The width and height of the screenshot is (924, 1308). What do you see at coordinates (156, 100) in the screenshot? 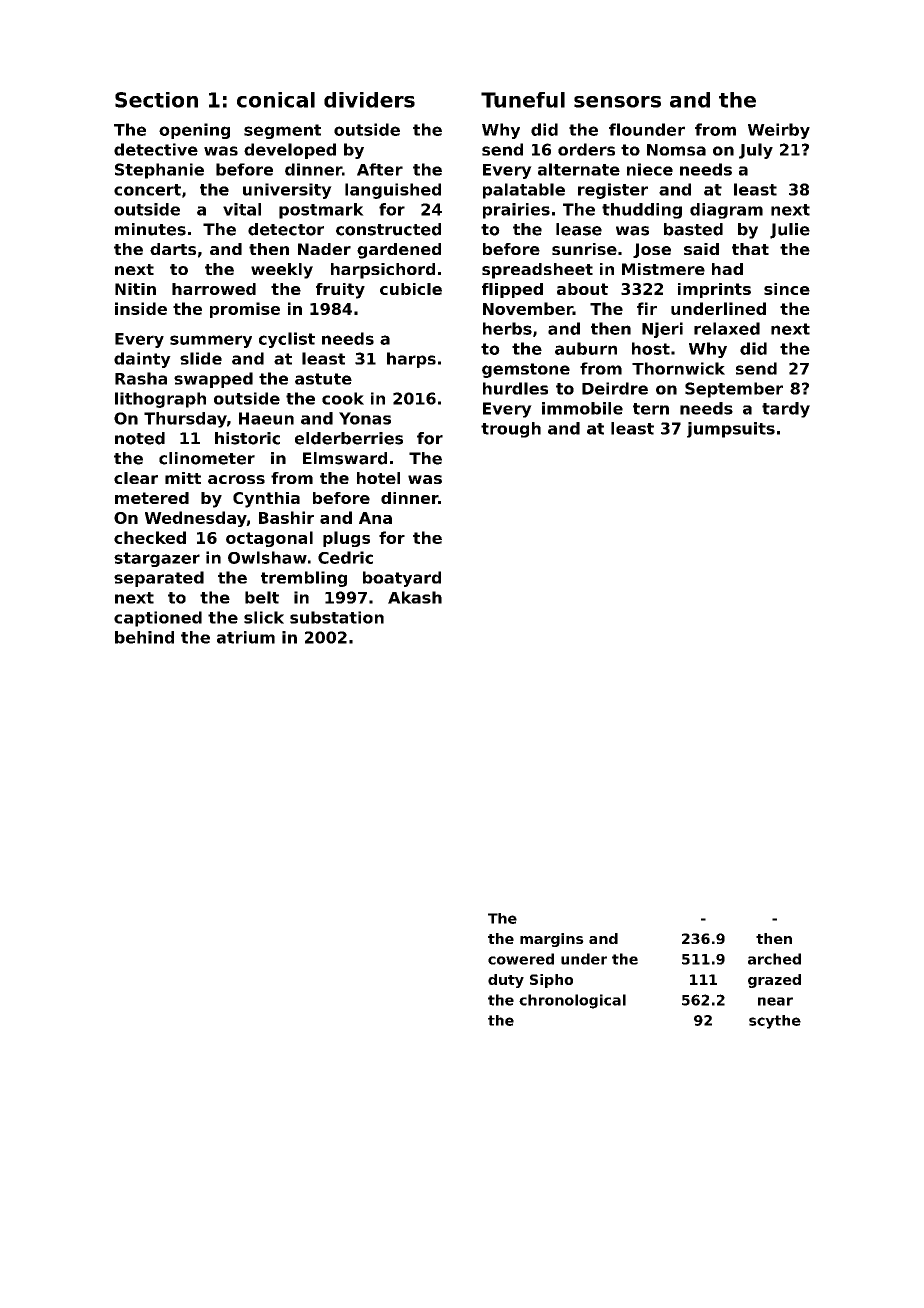
I see `Section` at bounding box center [156, 100].
